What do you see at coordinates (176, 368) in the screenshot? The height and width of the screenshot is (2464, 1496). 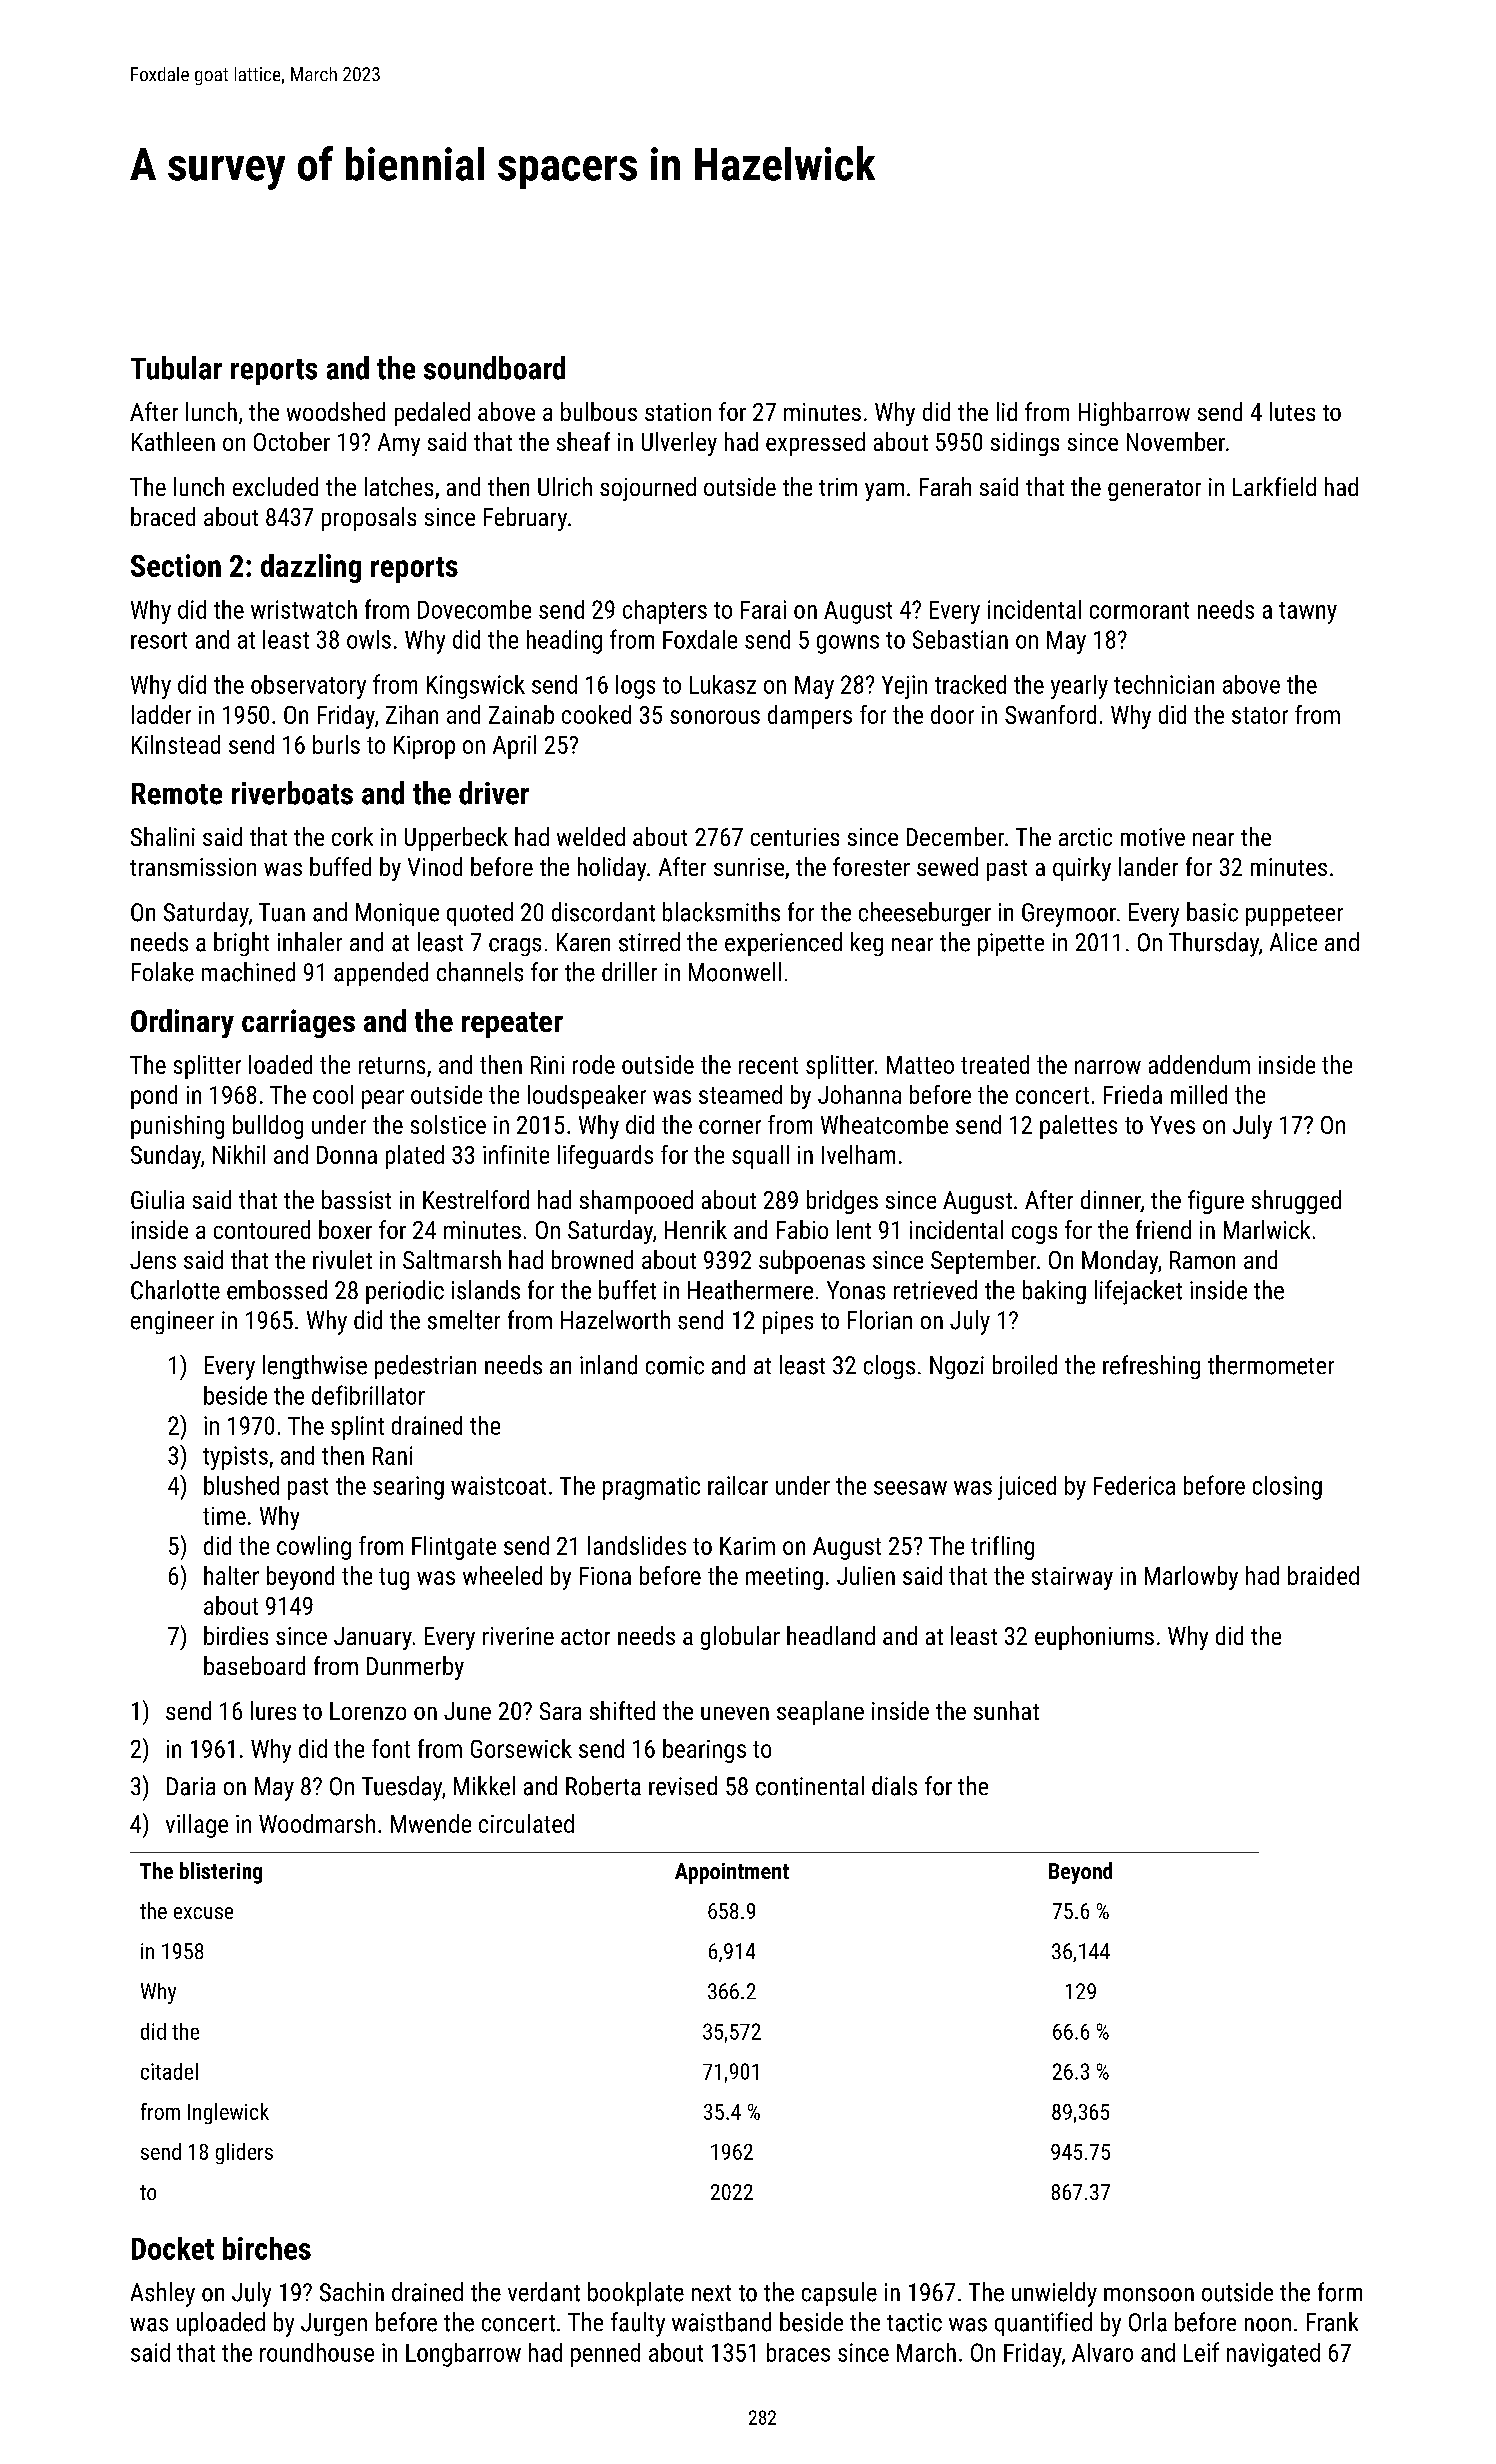 I see `Tubular` at bounding box center [176, 368].
